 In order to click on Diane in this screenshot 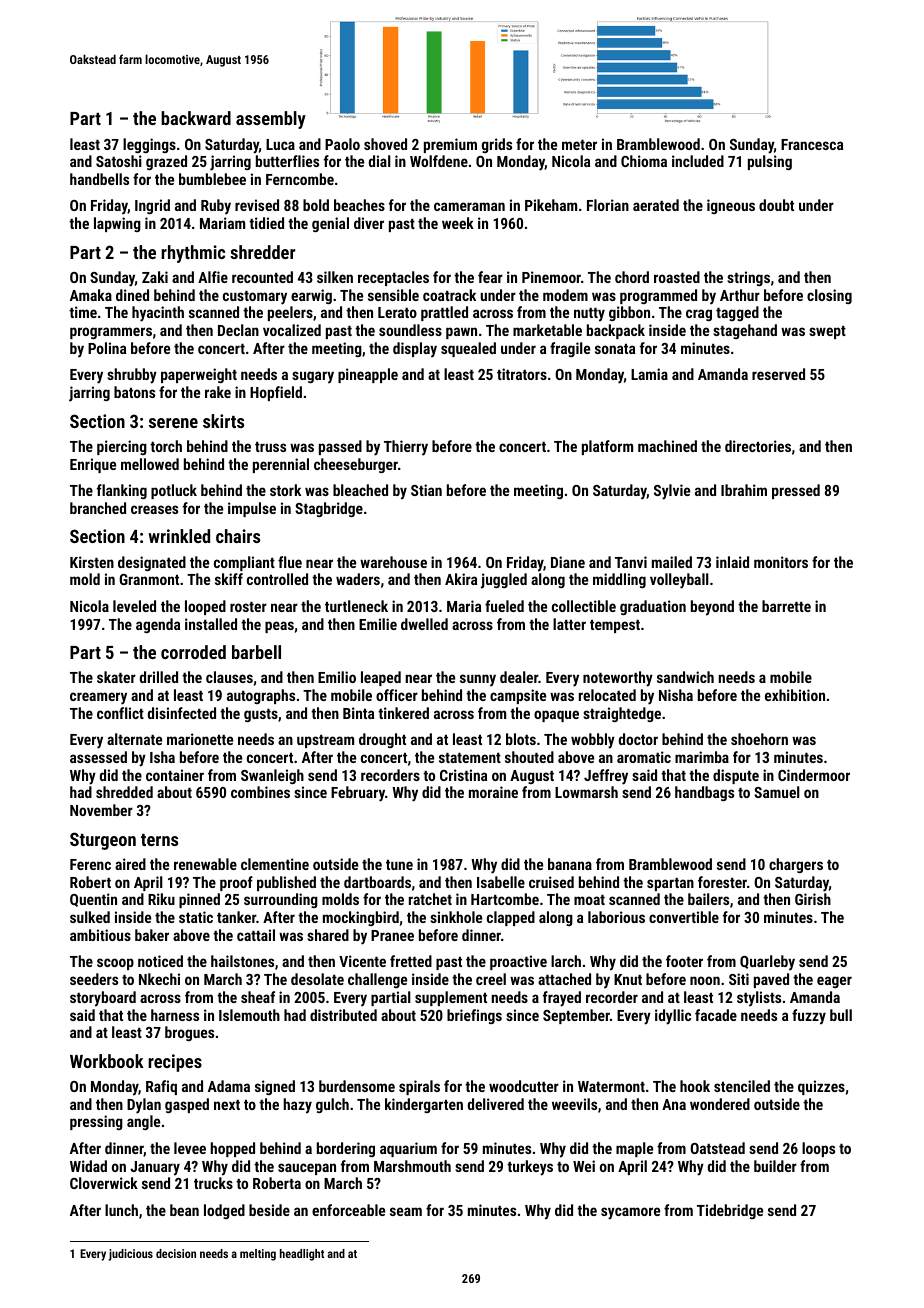, I will do `click(568, 562)`.
